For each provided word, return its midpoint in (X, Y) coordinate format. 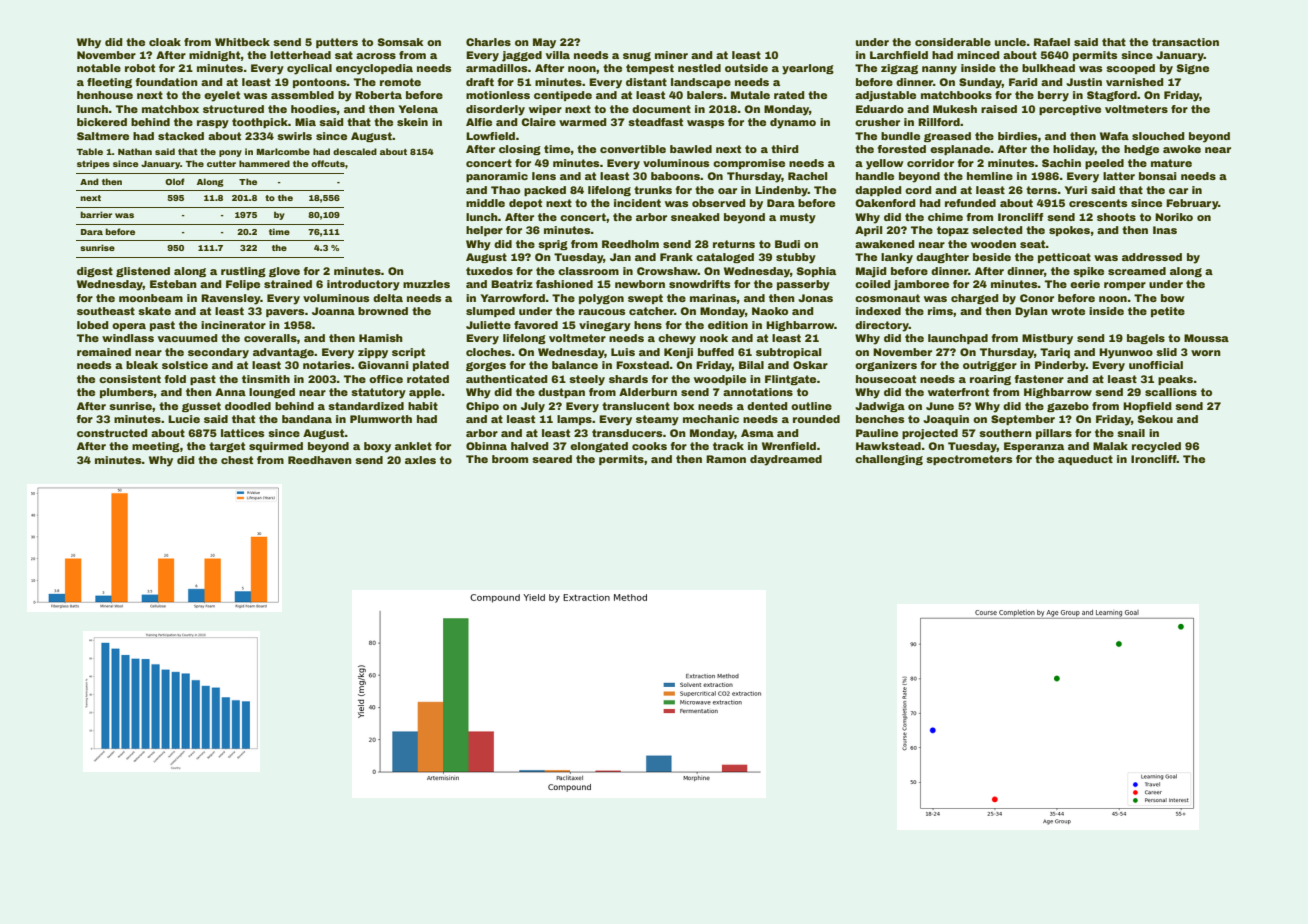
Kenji (678, 353)
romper (1125, 286)
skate (154, 311)
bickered (102, 122)
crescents (1098, 203)
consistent (130, 379)
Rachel (807, 176)
